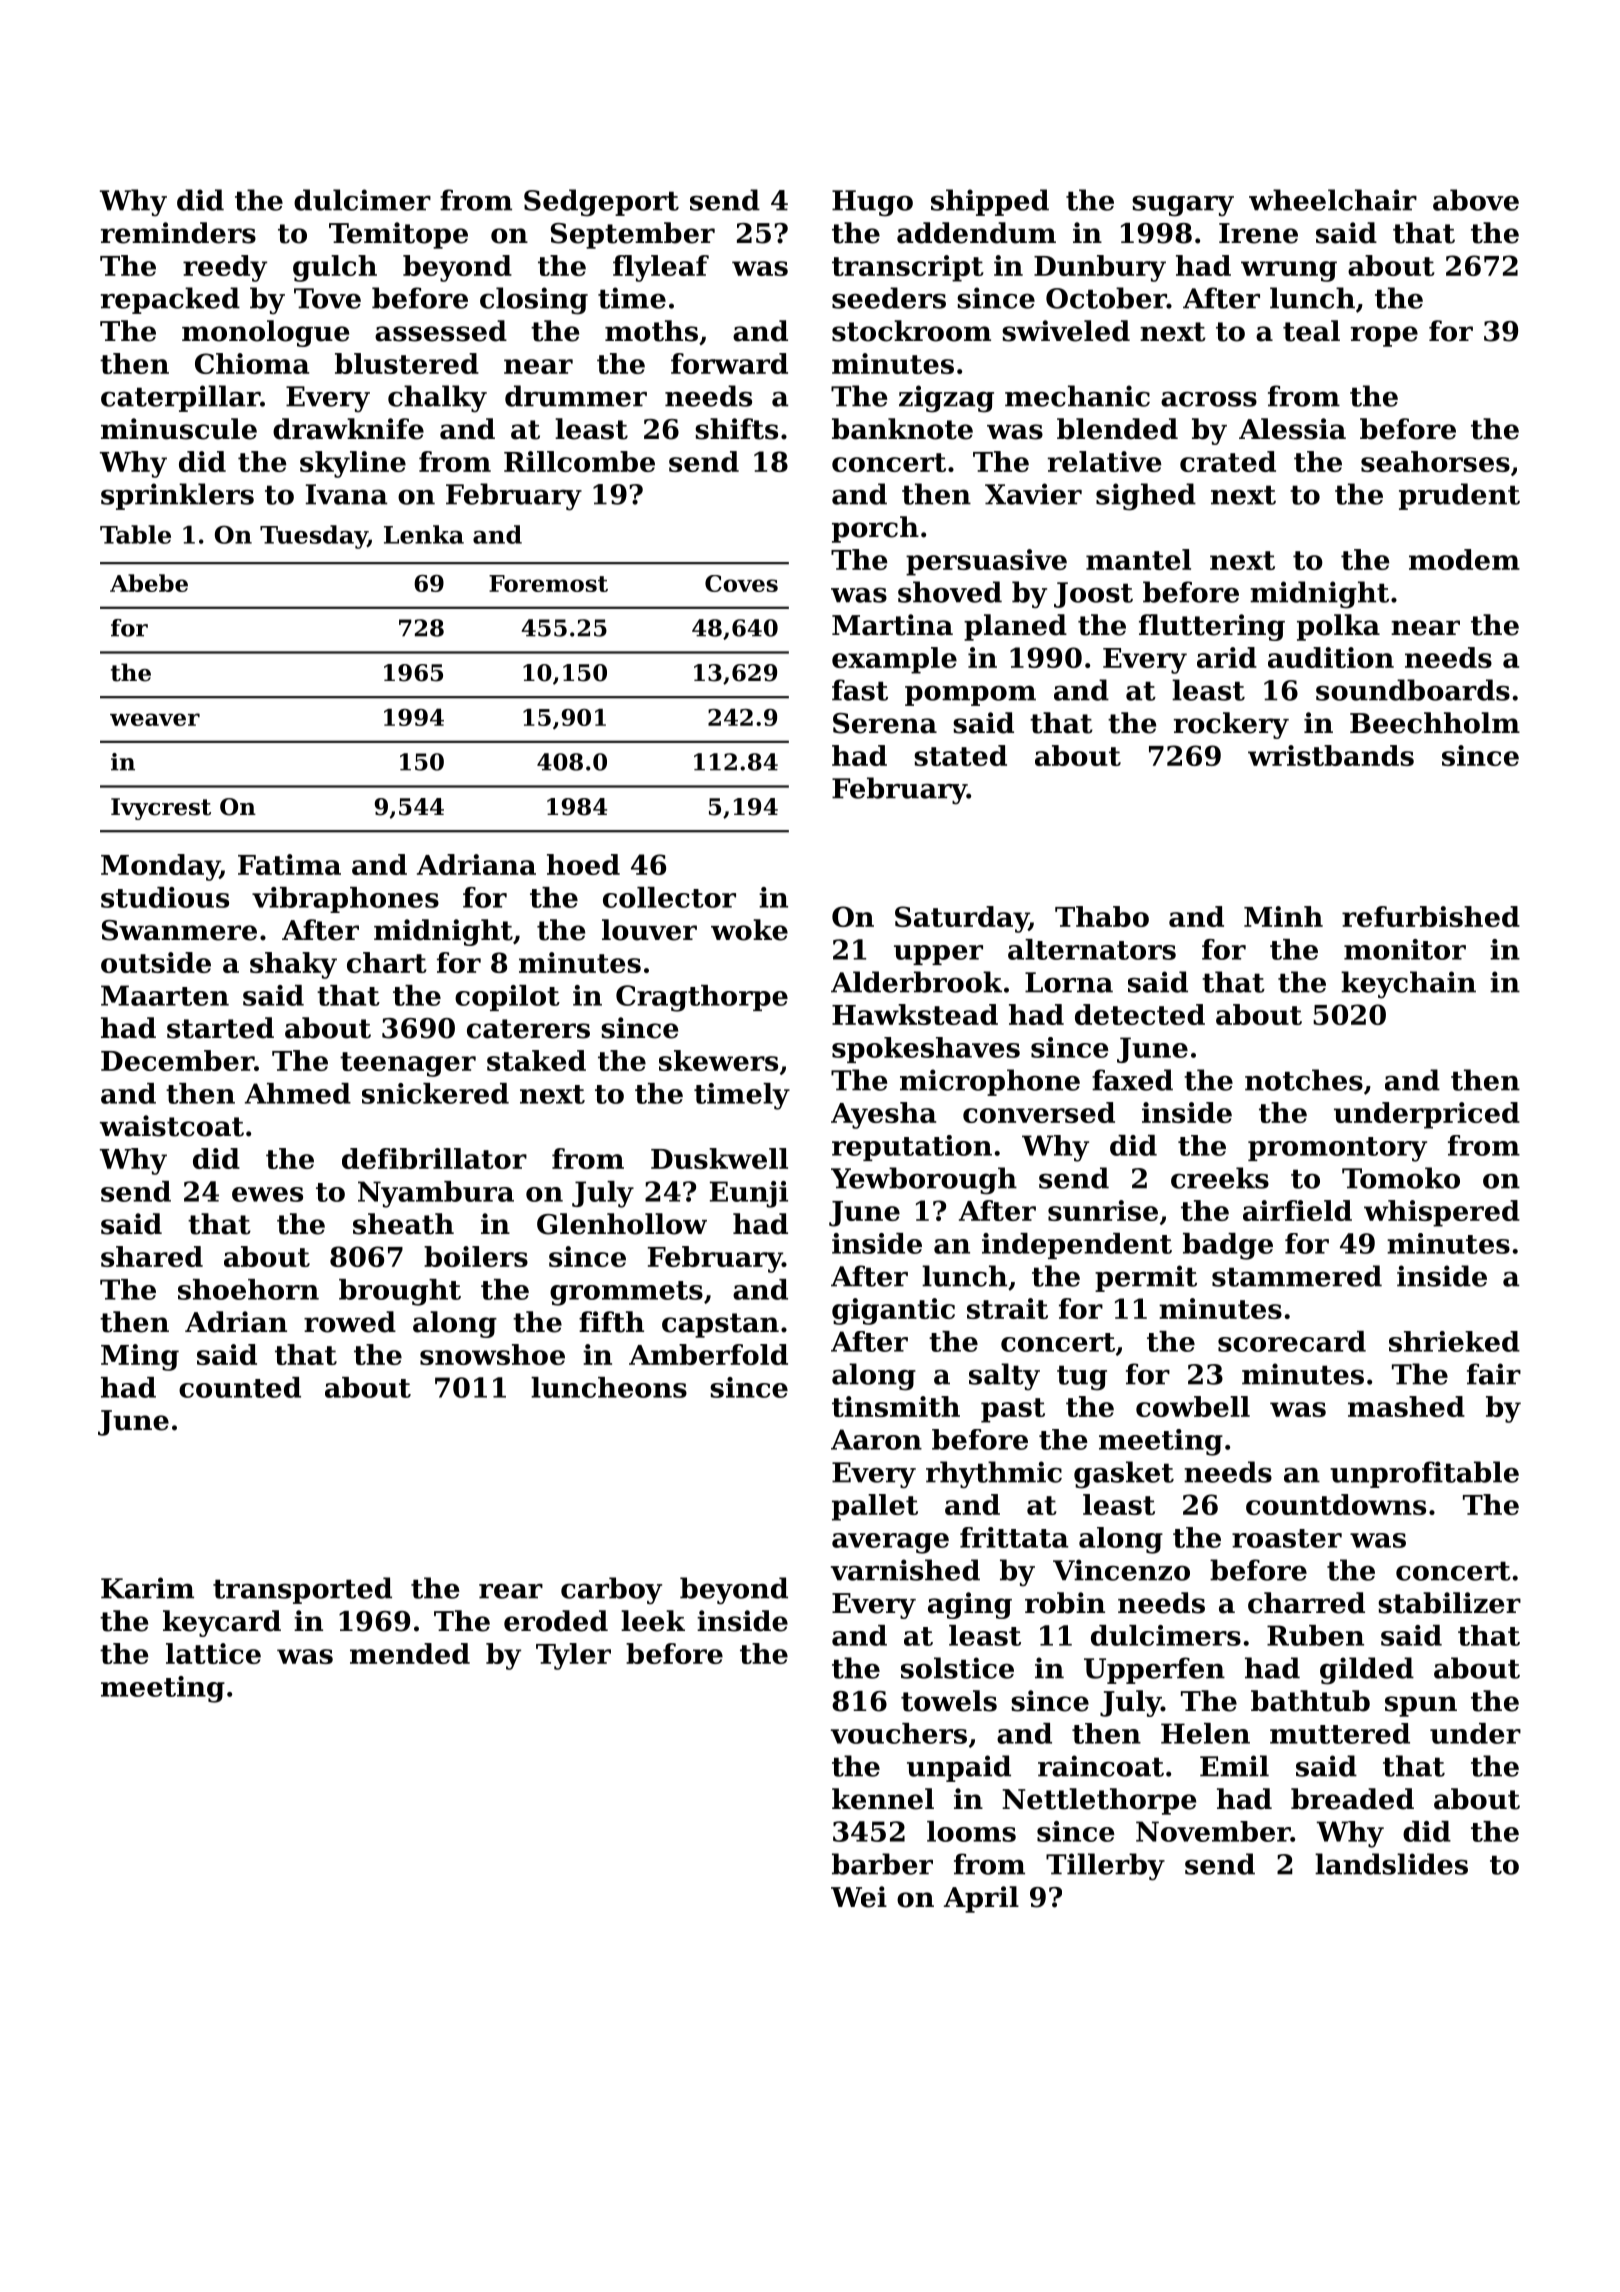 Image resolution: width=1620 pixels, height=2292 pixels. Describe the element at coordinates (410, 1653) in the document. I see `mended` at that location.
